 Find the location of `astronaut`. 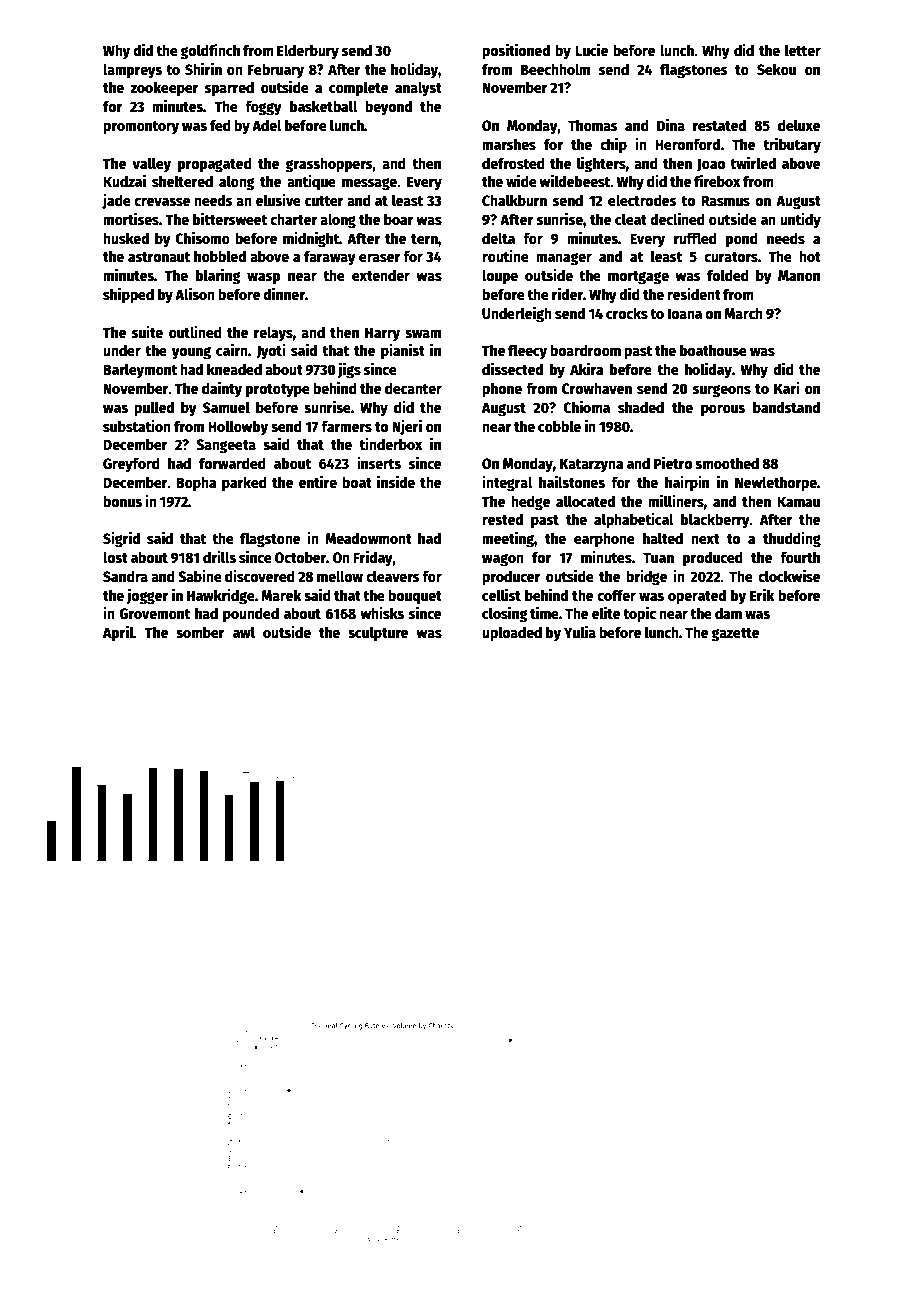

astronaut is located at coordinates (159, 257).
